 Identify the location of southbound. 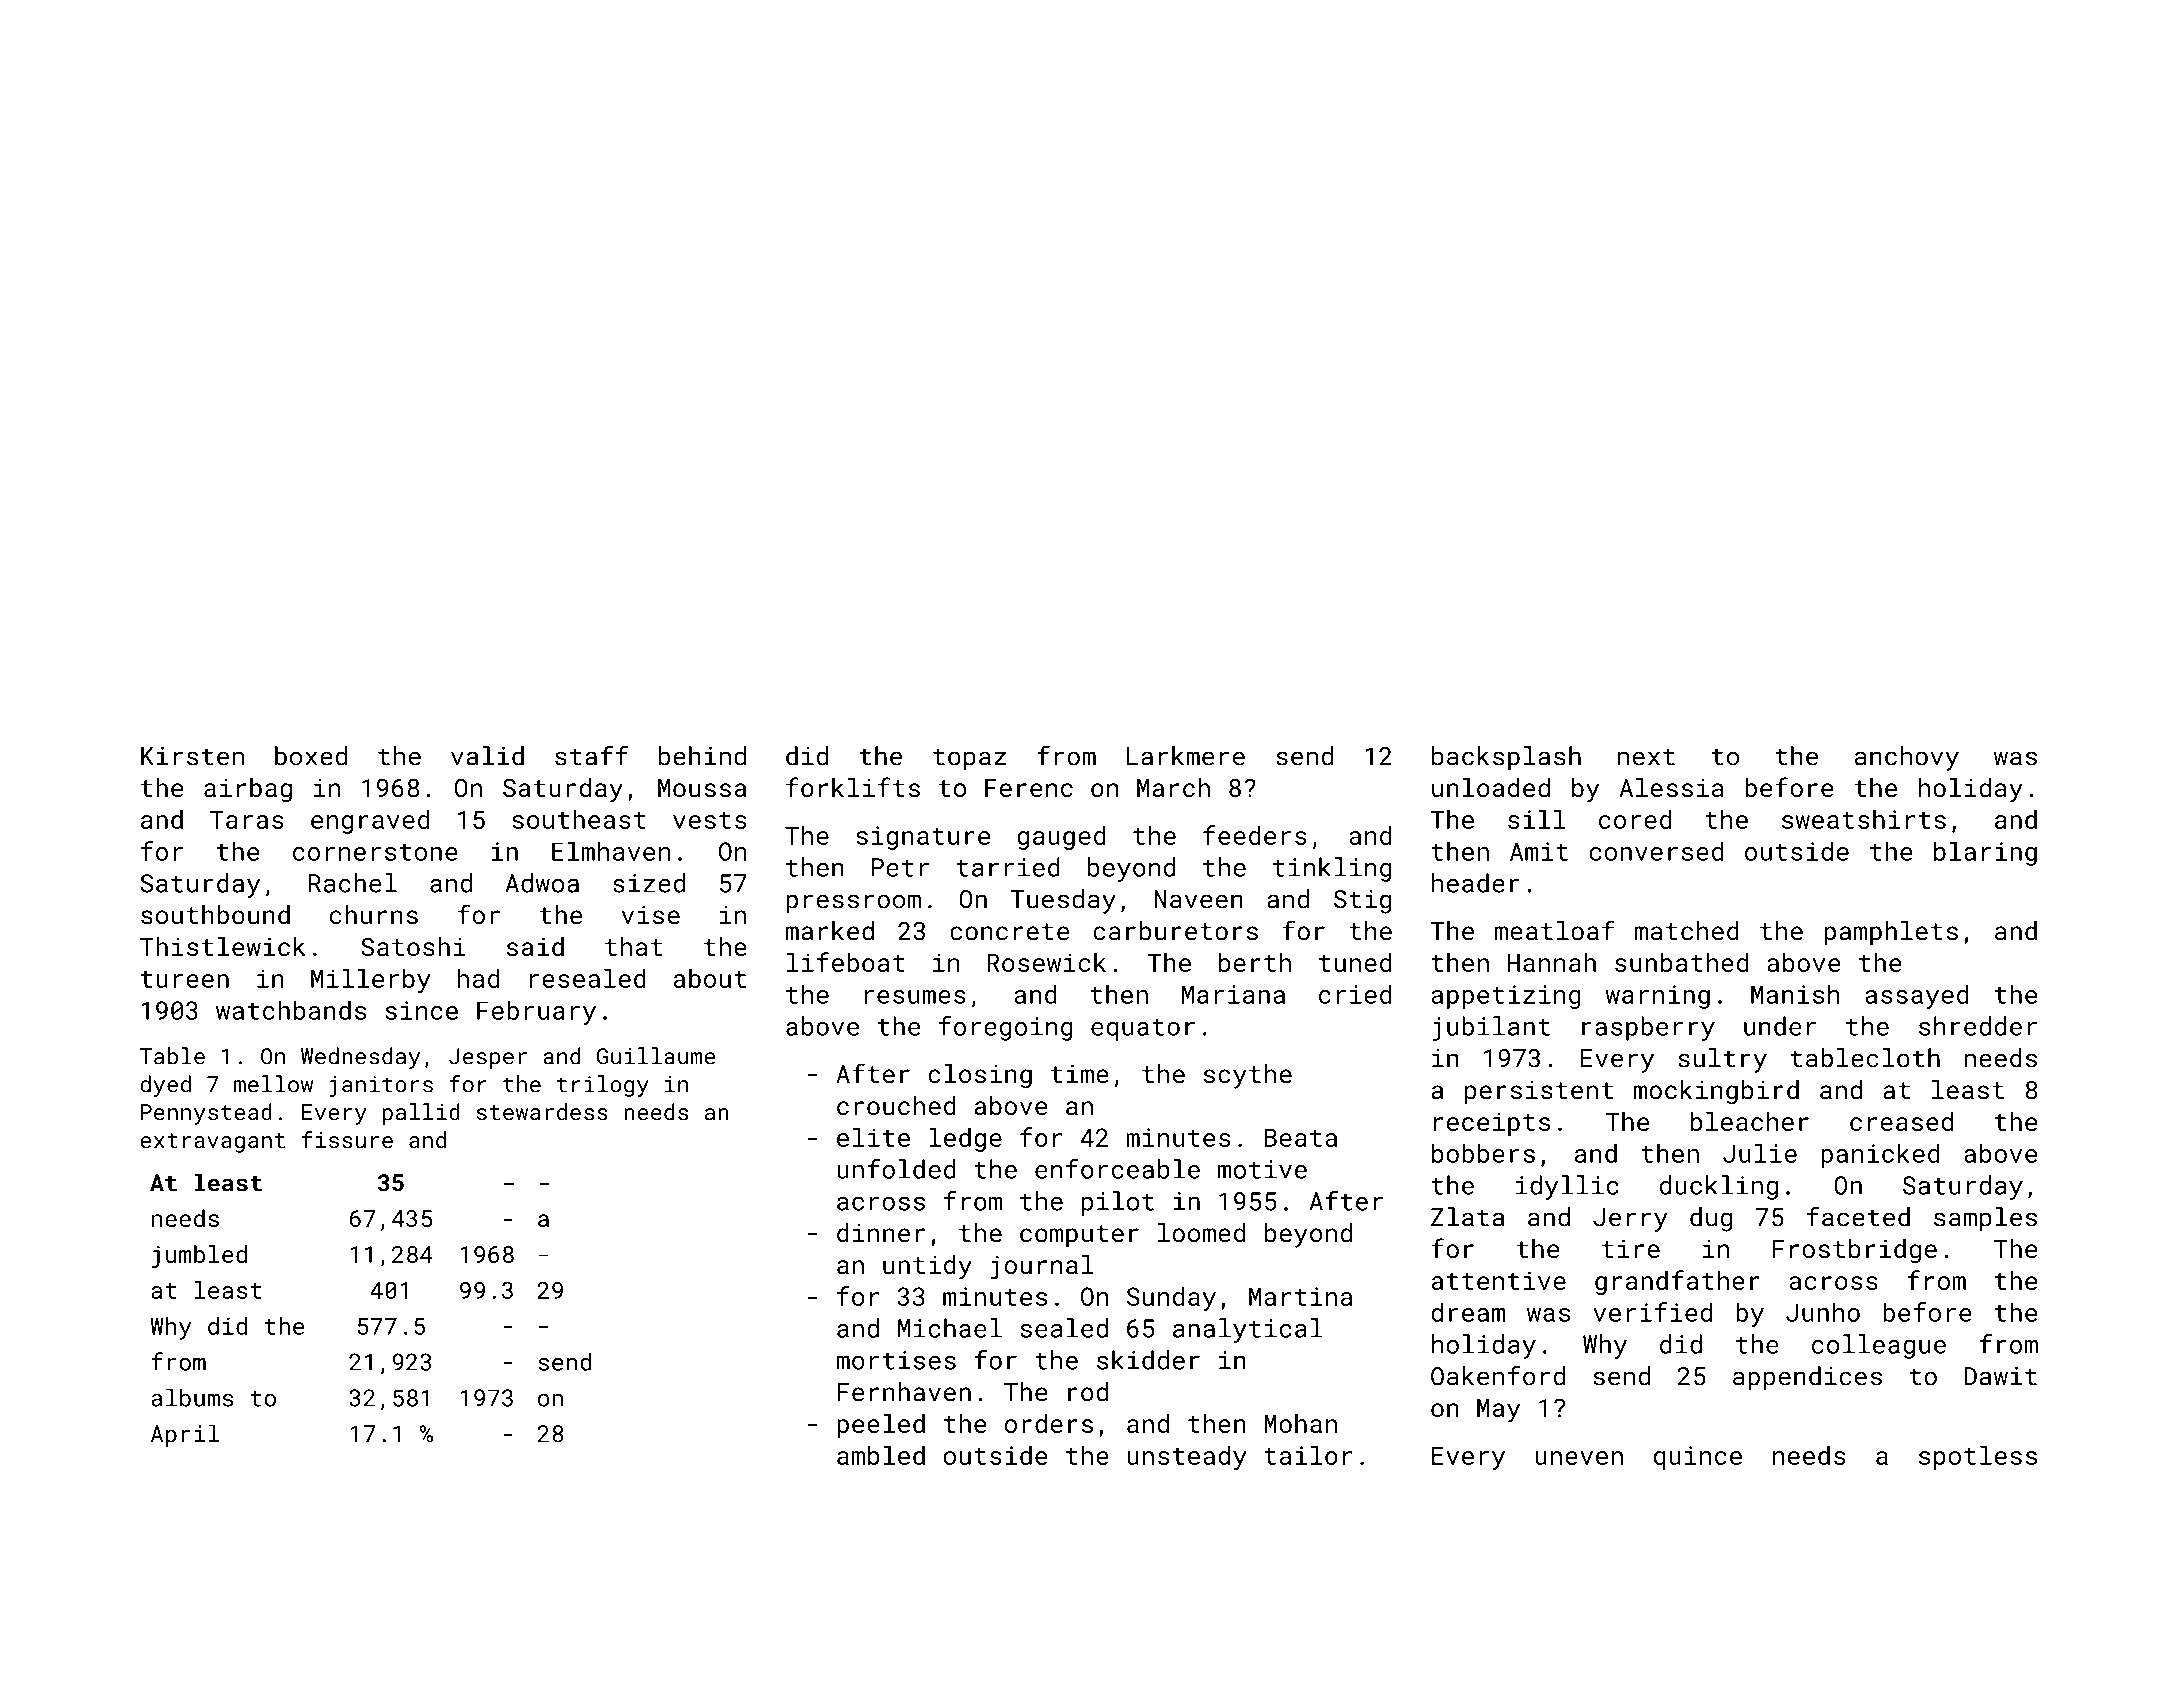
(215, 915).
